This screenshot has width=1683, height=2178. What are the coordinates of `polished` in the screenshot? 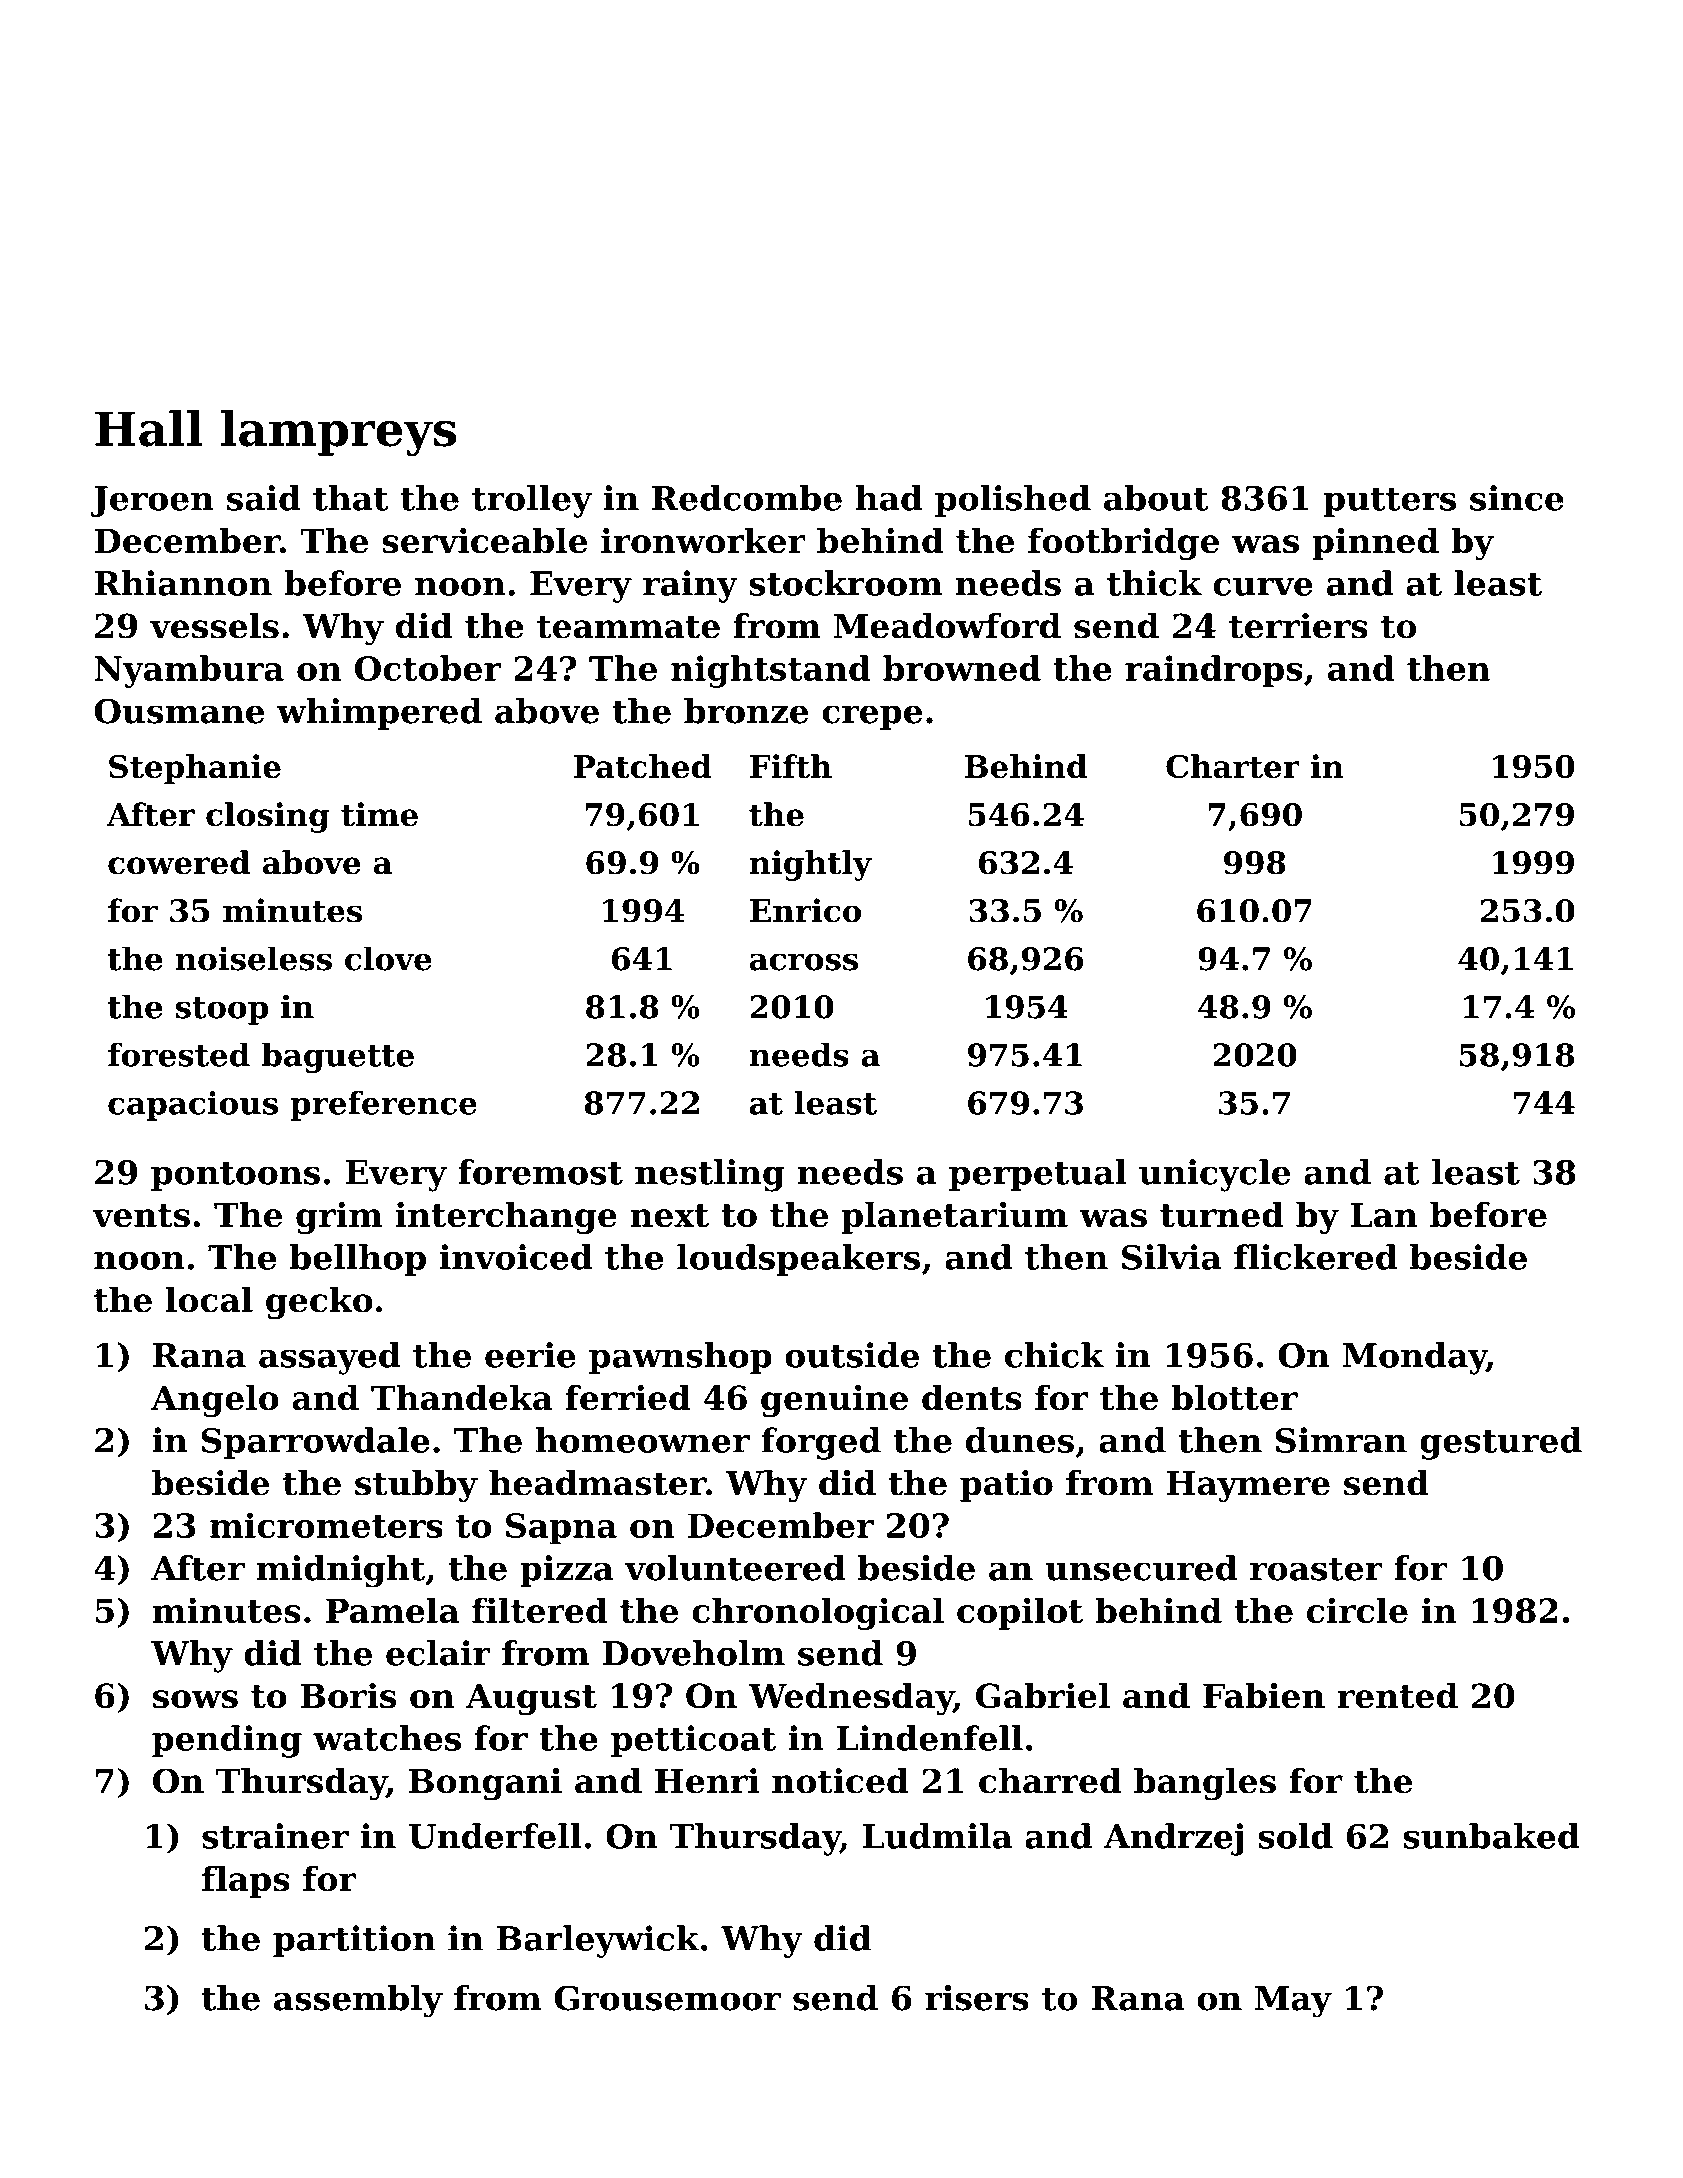 It's located at (1013, 501).
